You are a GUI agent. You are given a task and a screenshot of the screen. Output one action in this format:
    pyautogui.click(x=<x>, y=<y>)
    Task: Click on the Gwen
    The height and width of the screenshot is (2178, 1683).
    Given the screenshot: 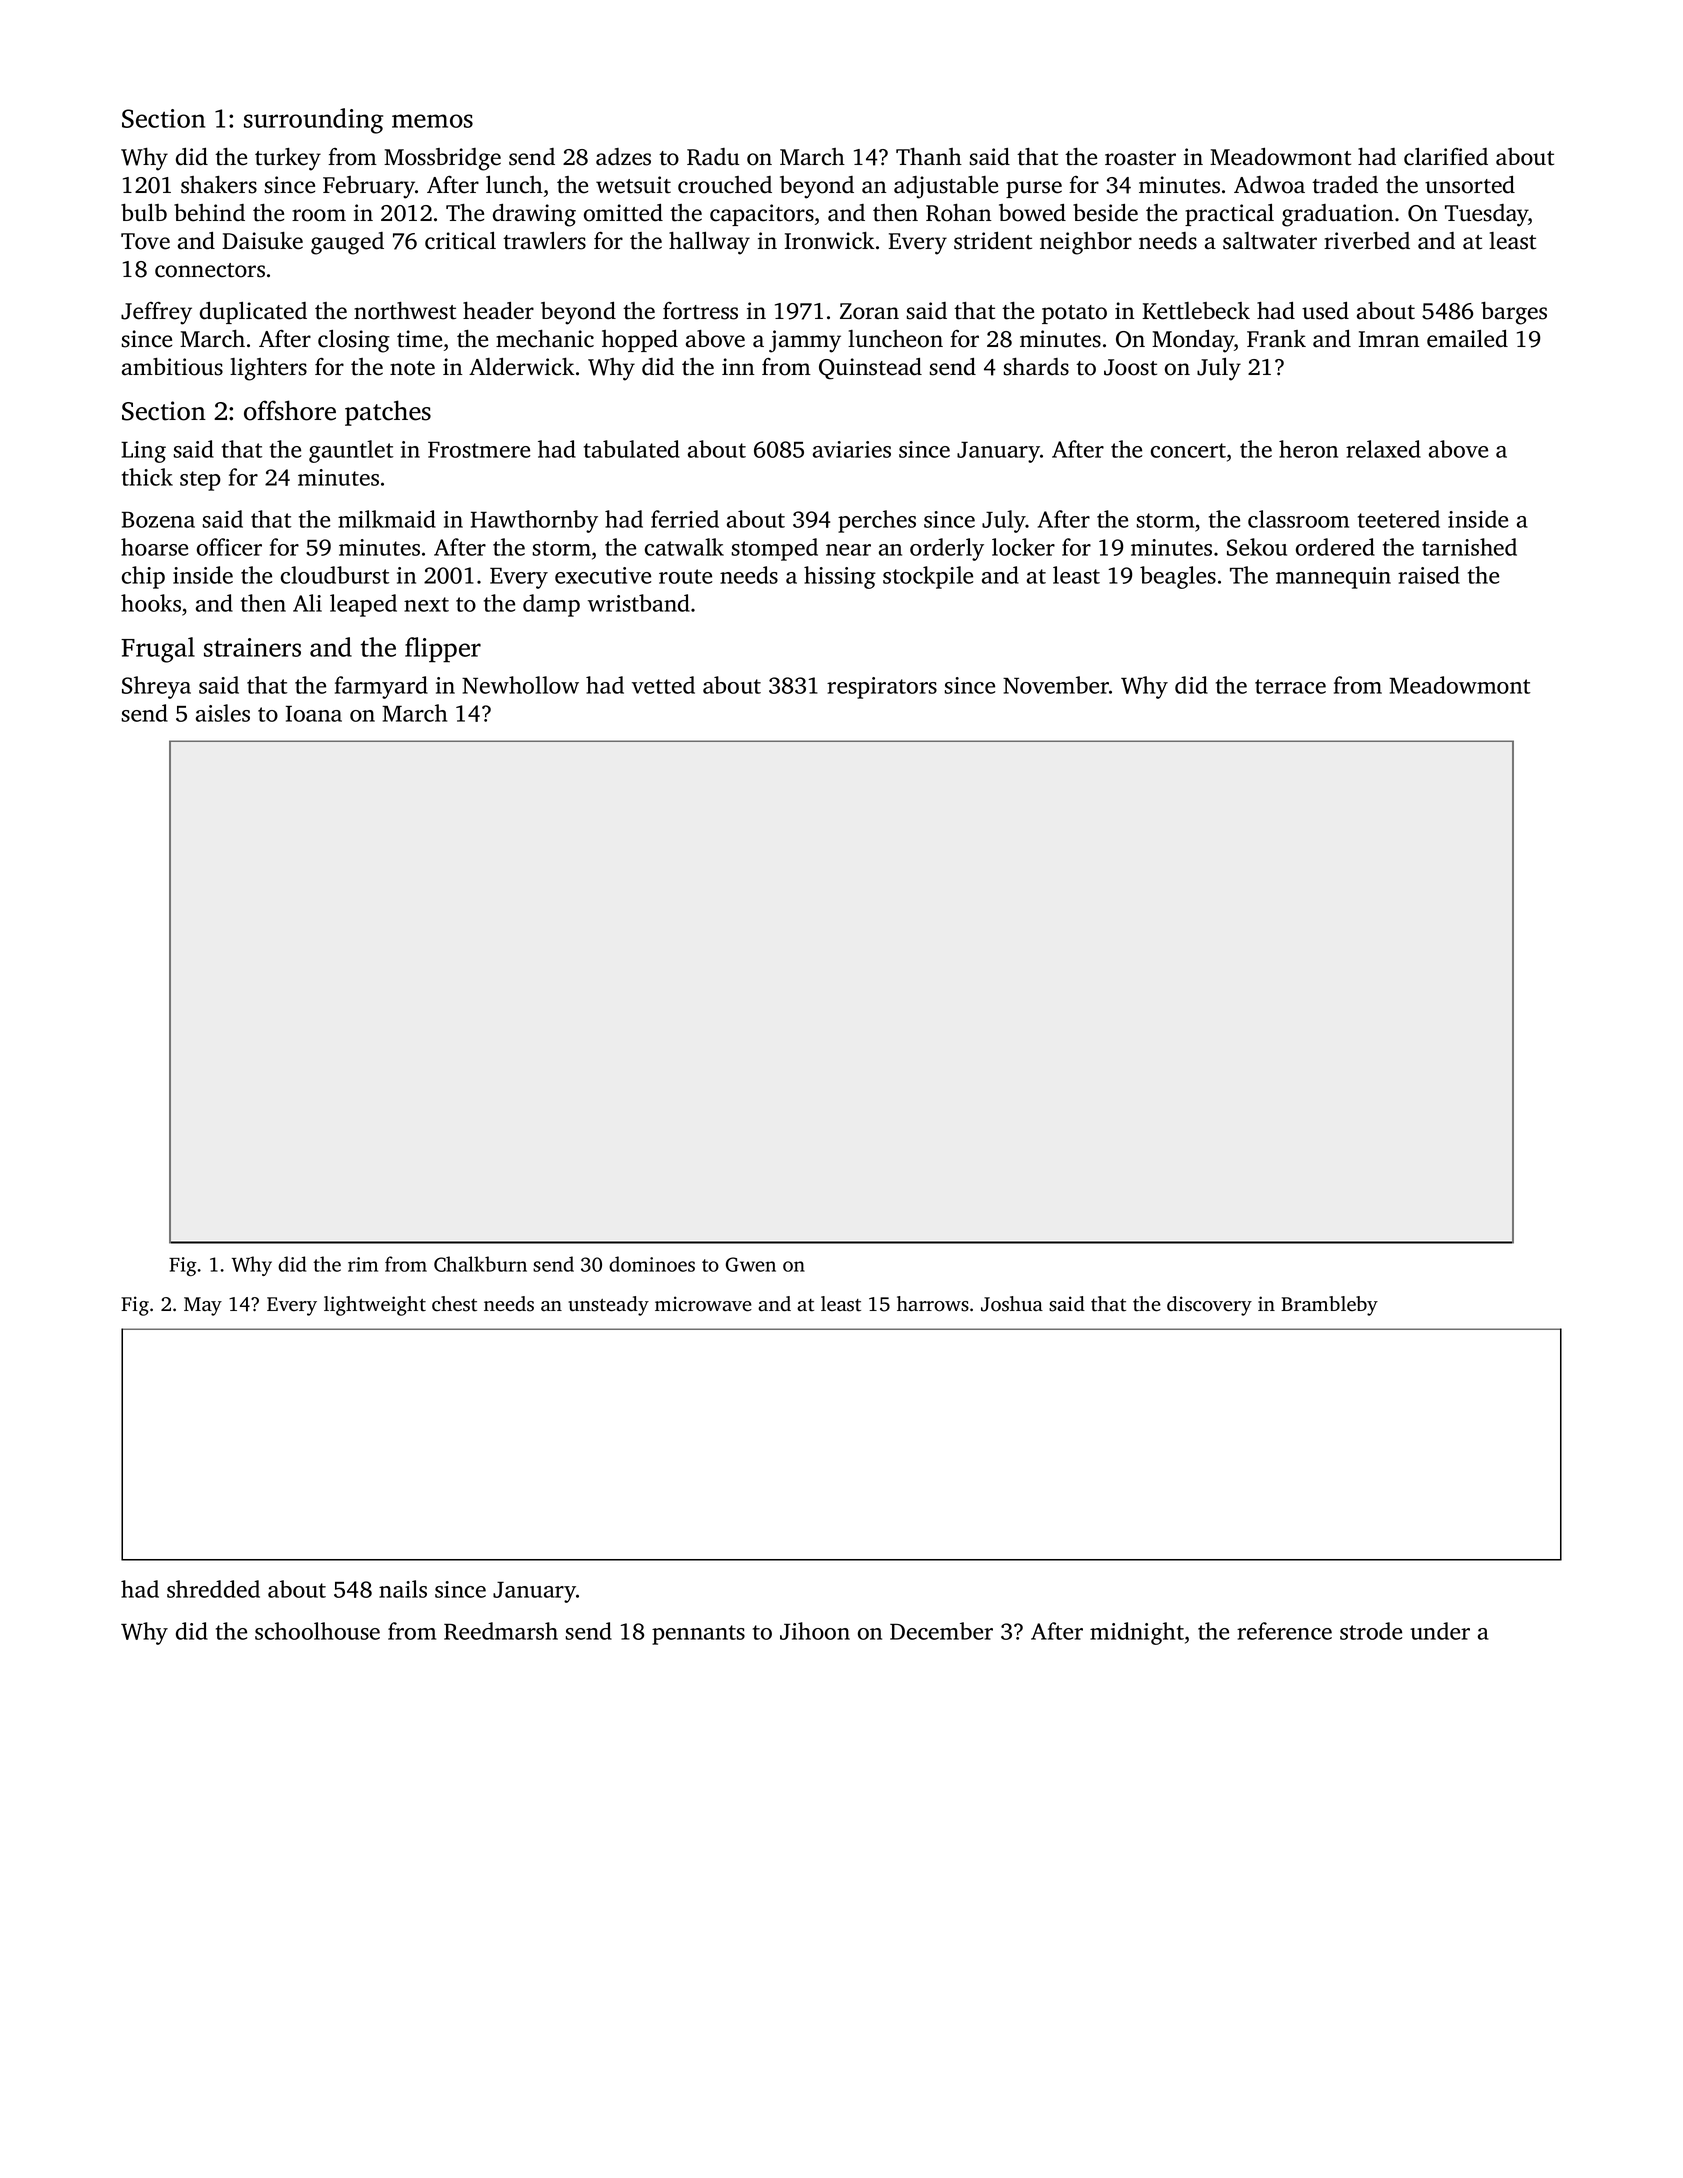 What is the action you would take?
    pyautogui.click(x=751, y=1264)
